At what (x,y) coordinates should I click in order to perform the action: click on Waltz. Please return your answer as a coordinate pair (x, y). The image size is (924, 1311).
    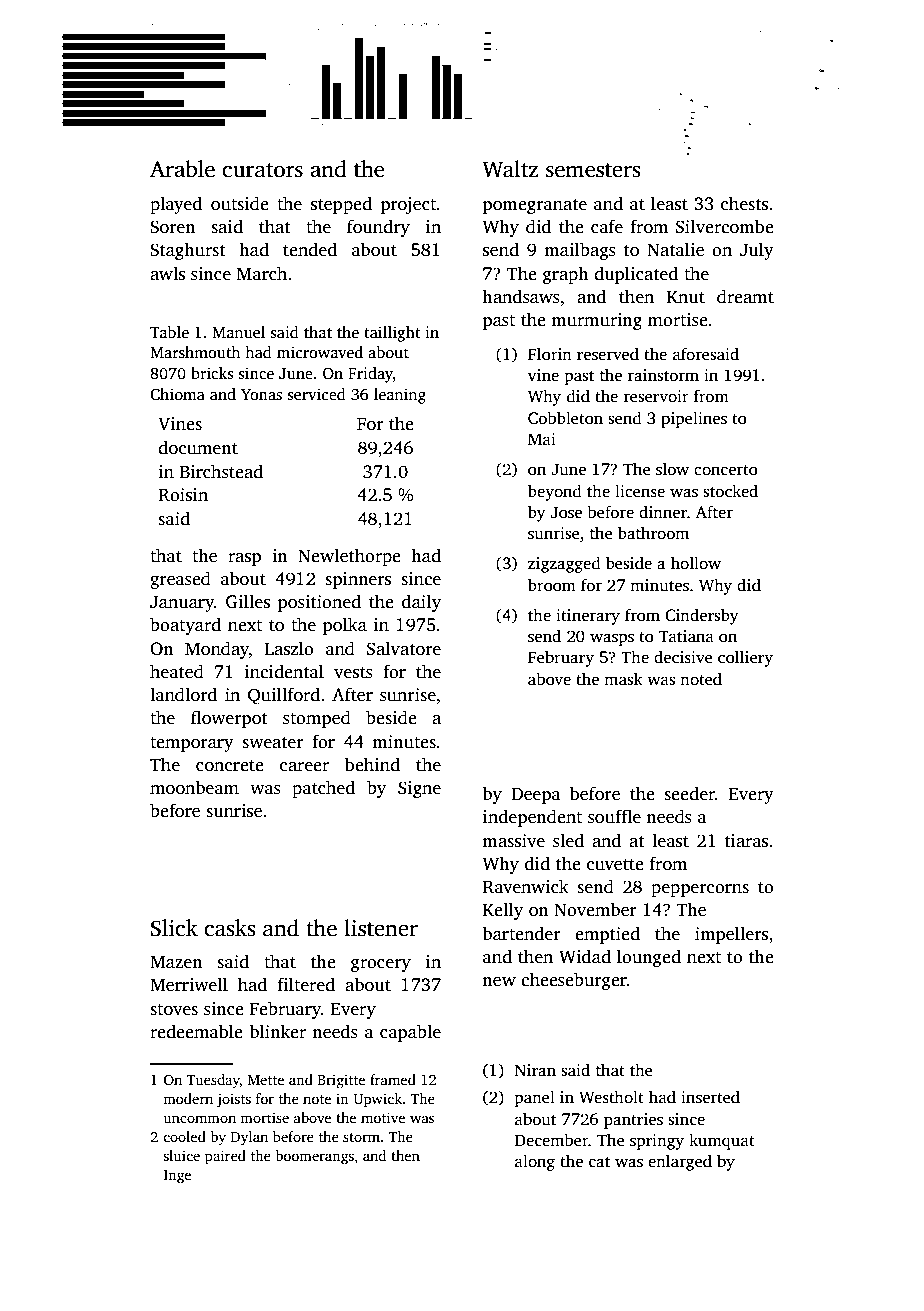
    Looking at the image, I should click on (510, 169).
